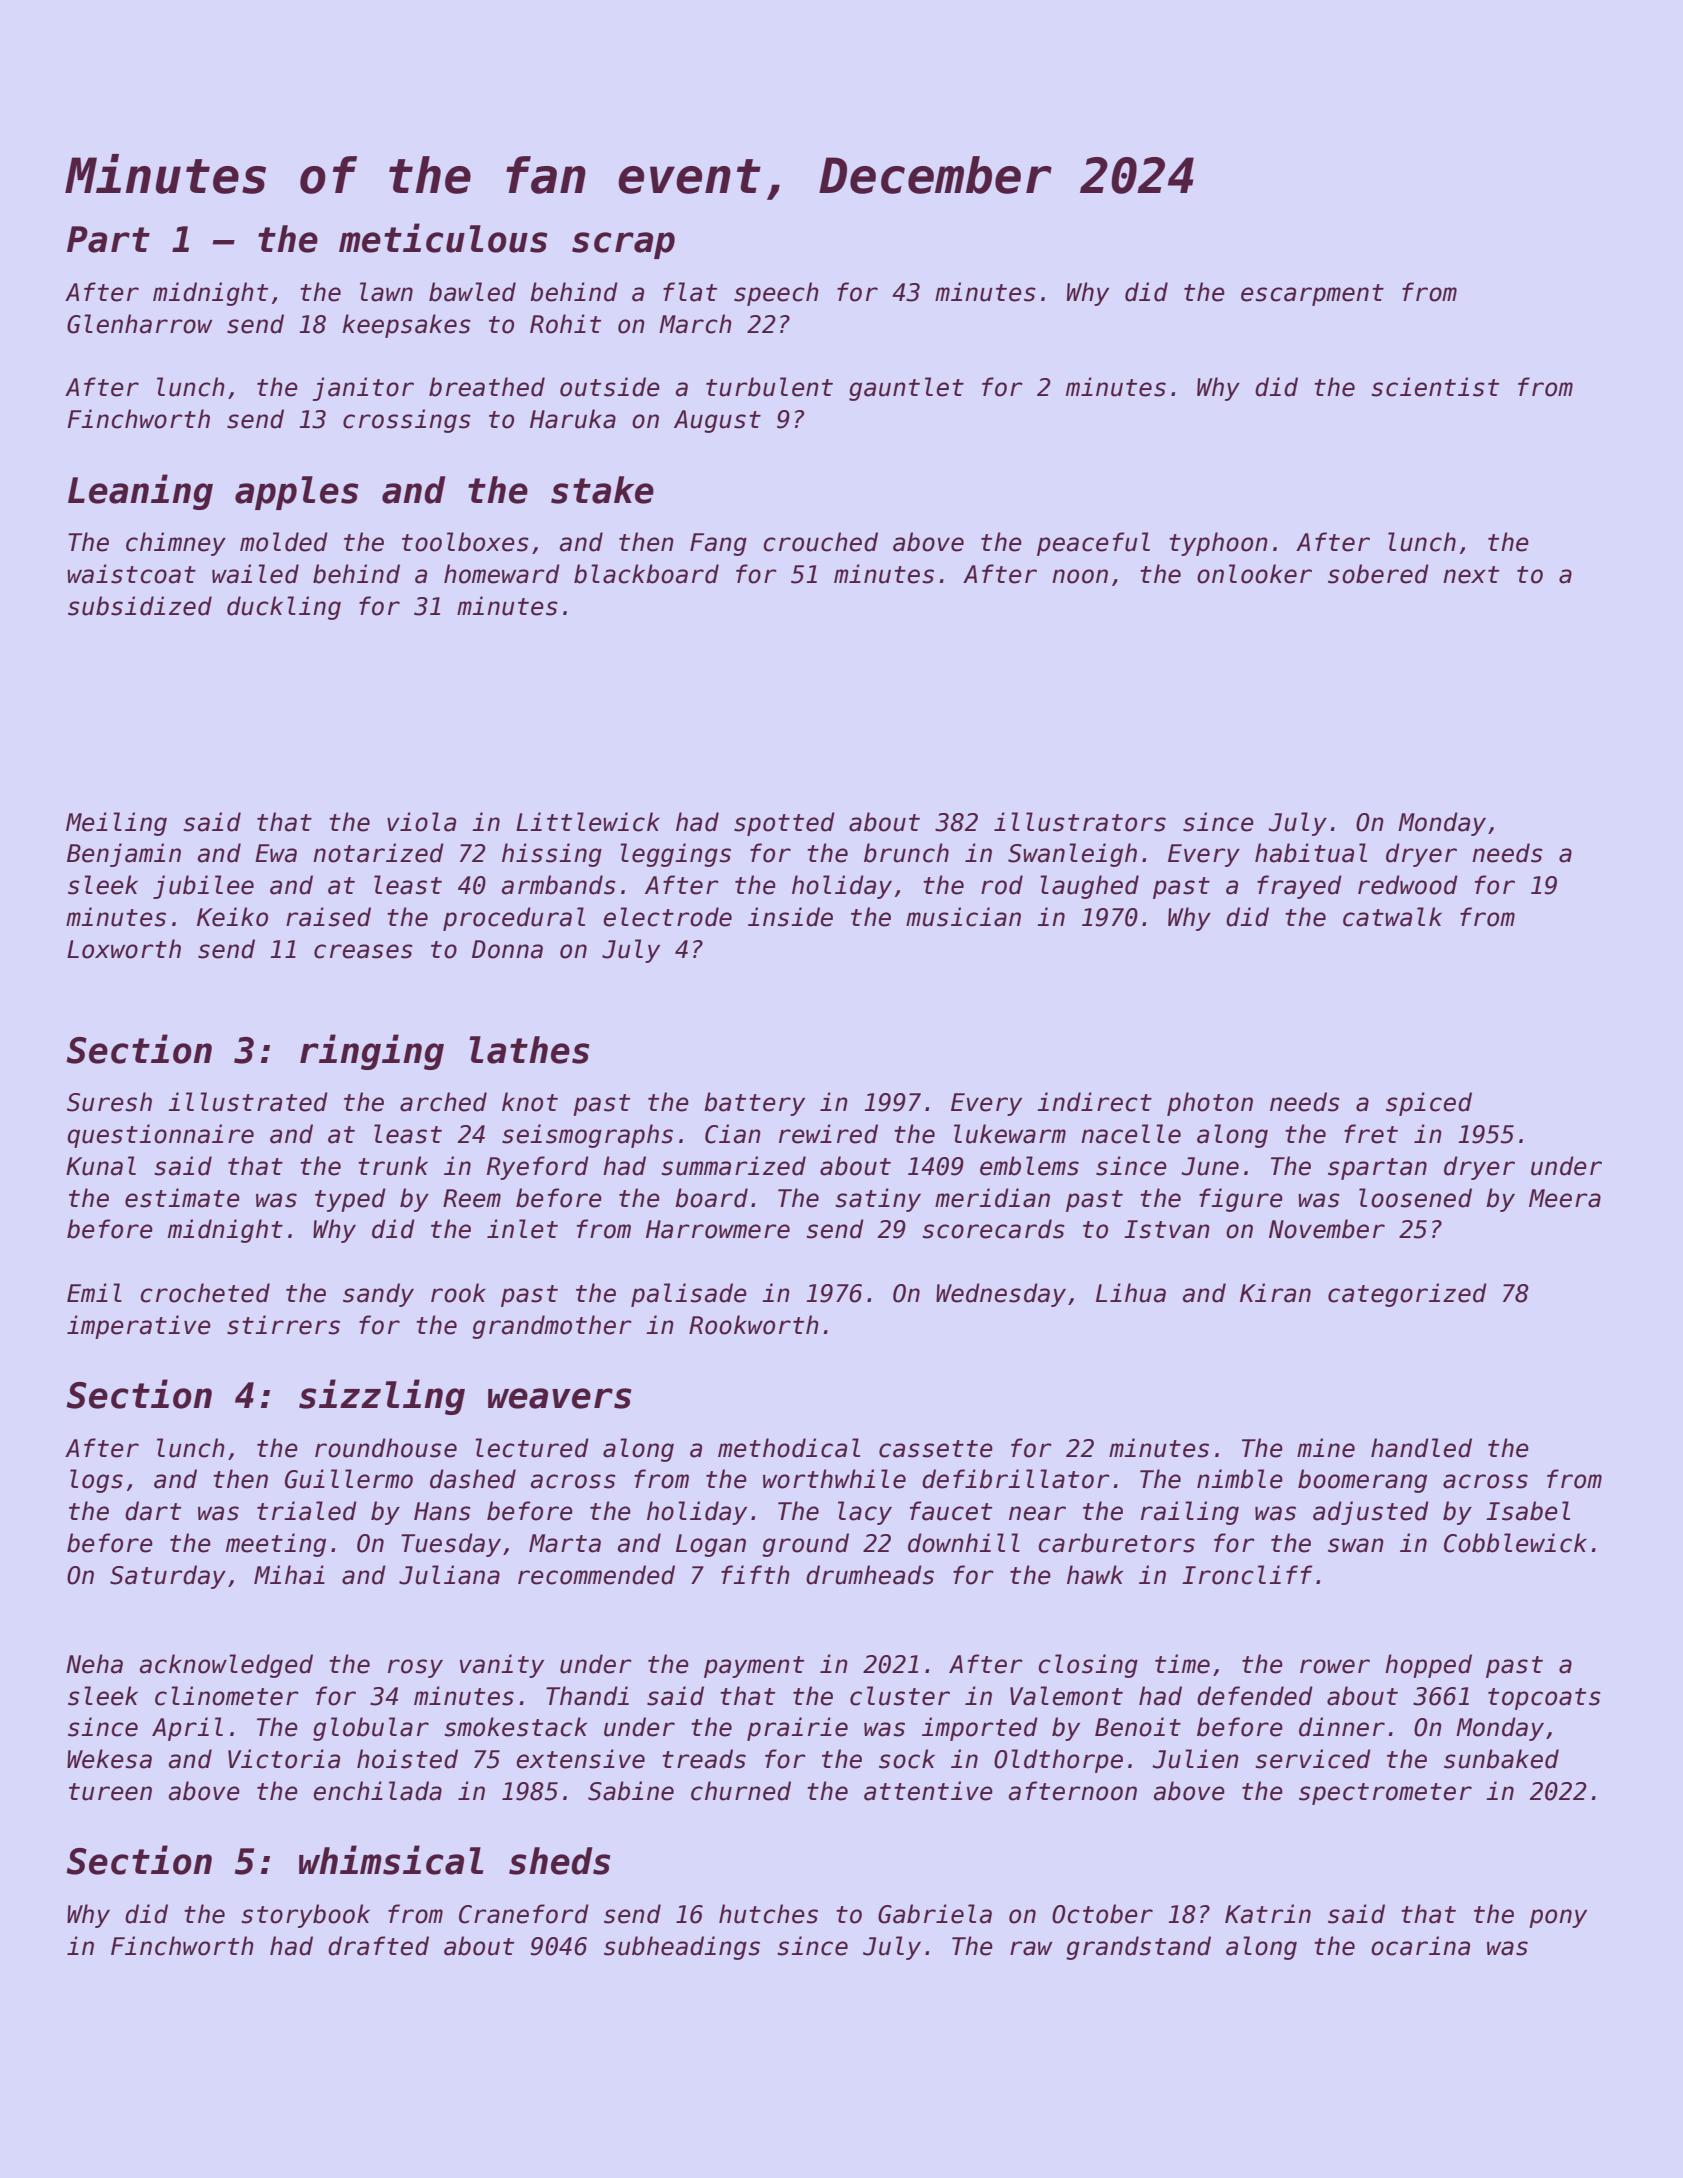 The height and width of the screenshot is (2178, 1683). Describe the element at coordinates (124, 949) in the screenshot. I see `Loxworth` at that location.
